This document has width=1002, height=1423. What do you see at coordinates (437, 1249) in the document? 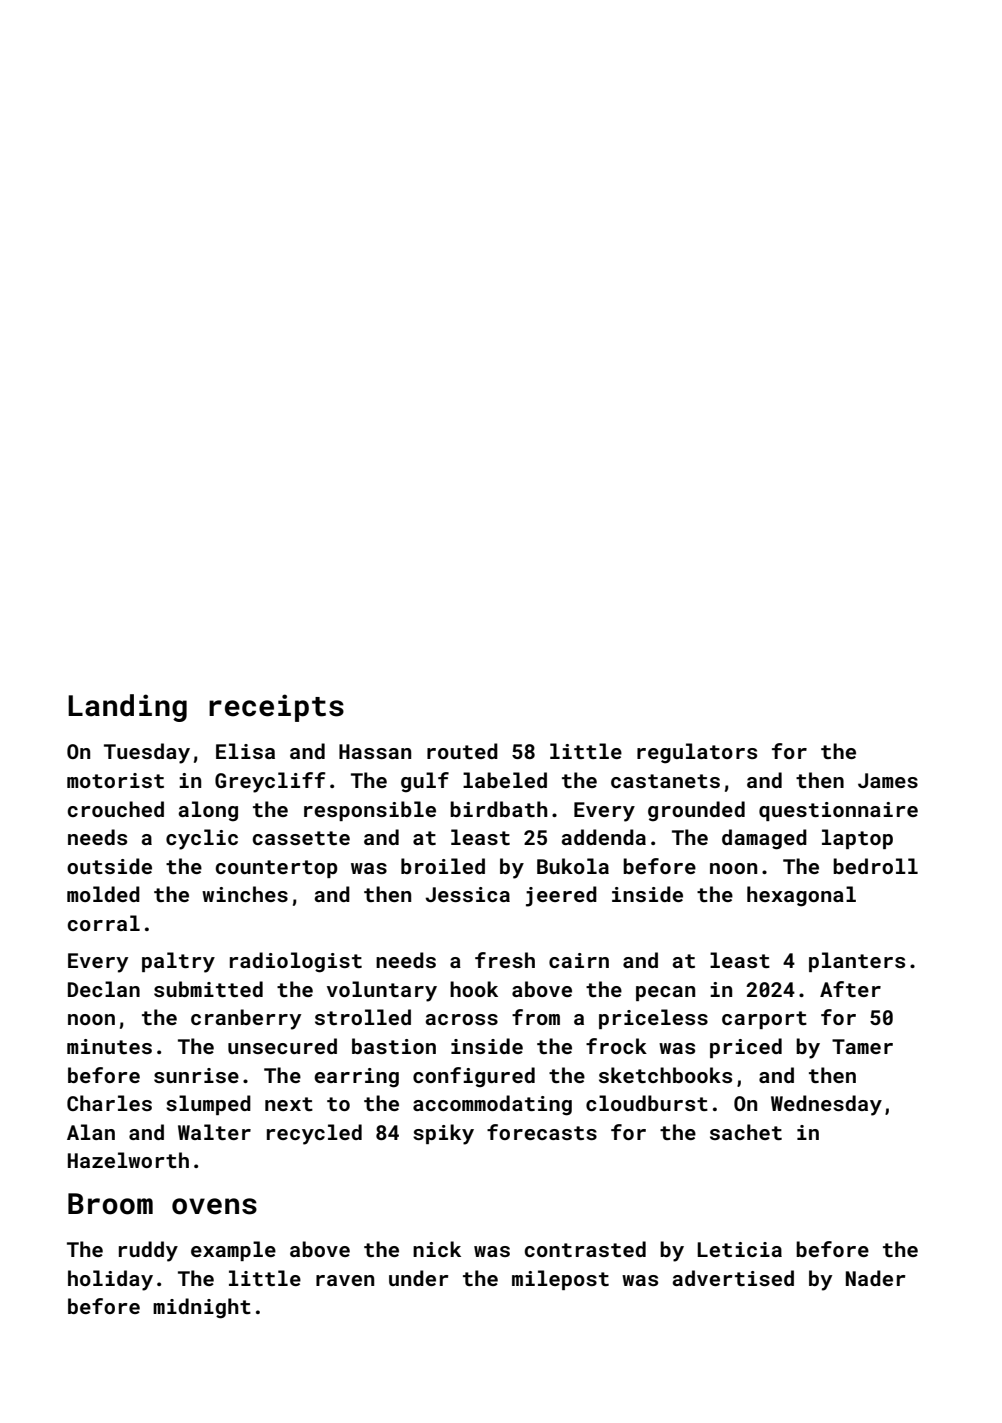
I see `nick` at bounding box center [437, 1249].
